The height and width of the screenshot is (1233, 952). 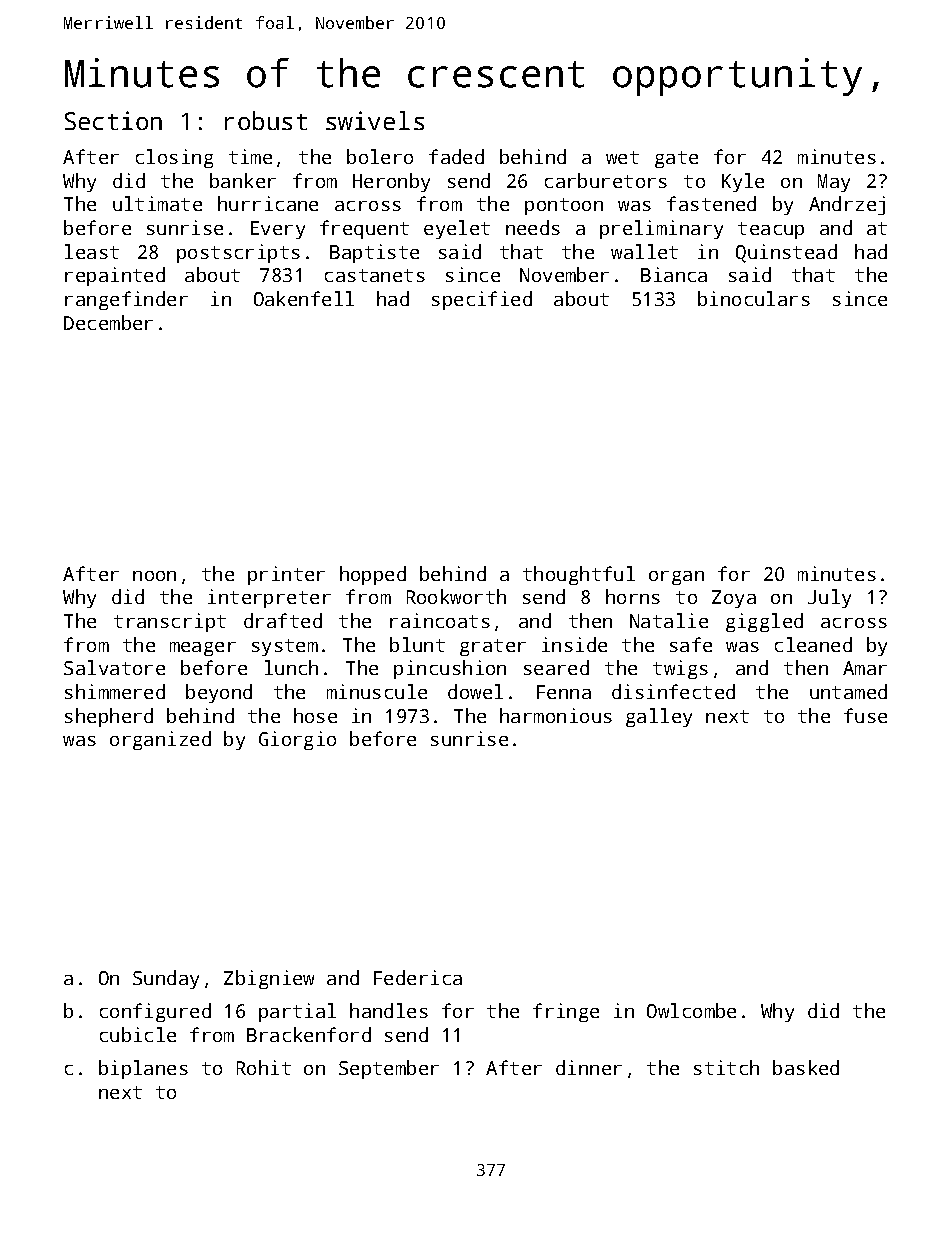 I want to click on specified, so click(x=482, y=300).
